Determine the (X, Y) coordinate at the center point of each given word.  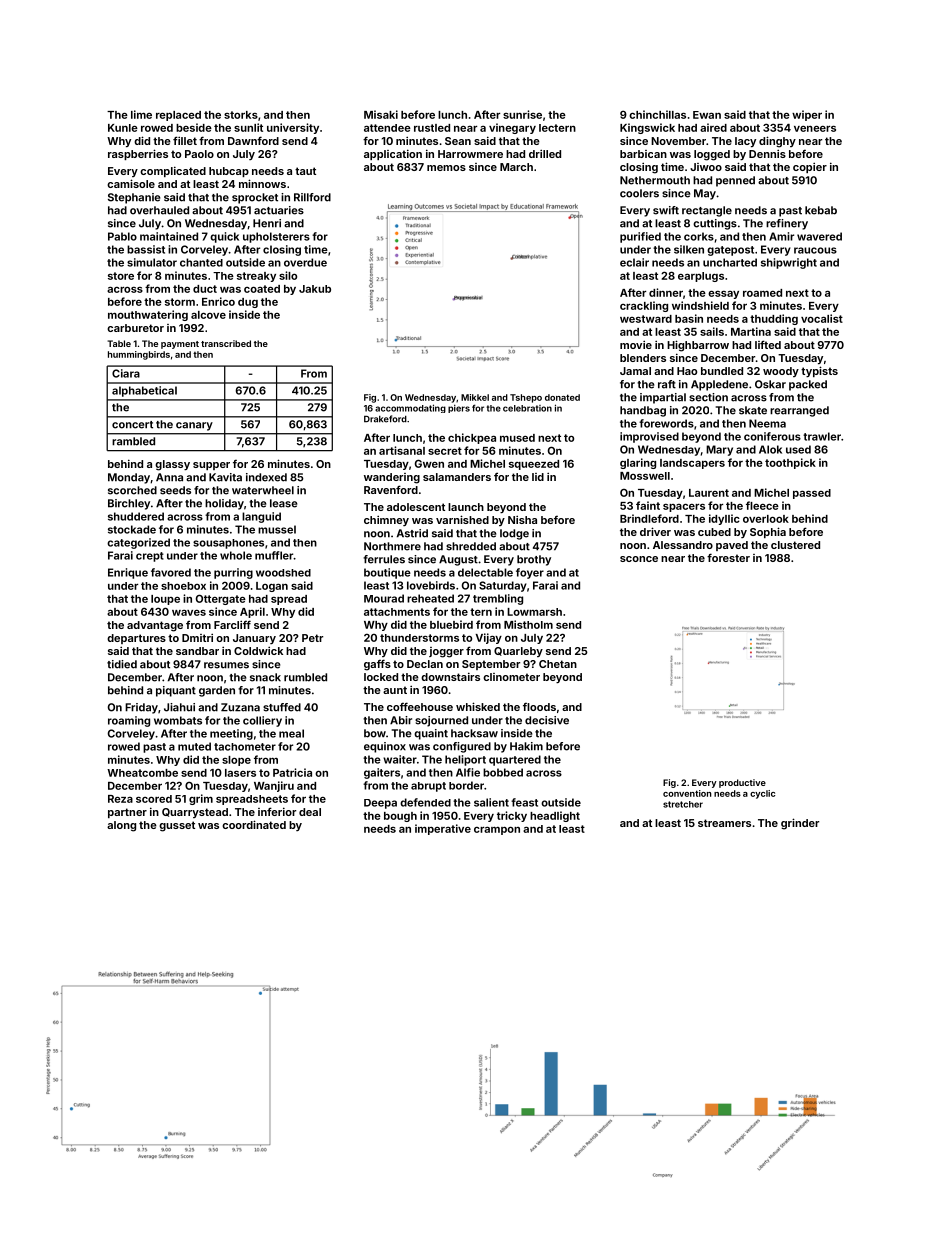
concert (132, 425)
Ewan (707, 115)
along (121, 826)
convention (687, 793)
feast (524, 802)
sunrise (522, 114)
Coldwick (258, 650)
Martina (751, 331)
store (121, 276)
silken (689, 249)
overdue (305, 262)
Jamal (635, 371)
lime (141, 114)
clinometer (511, 677)
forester (728, 557)
